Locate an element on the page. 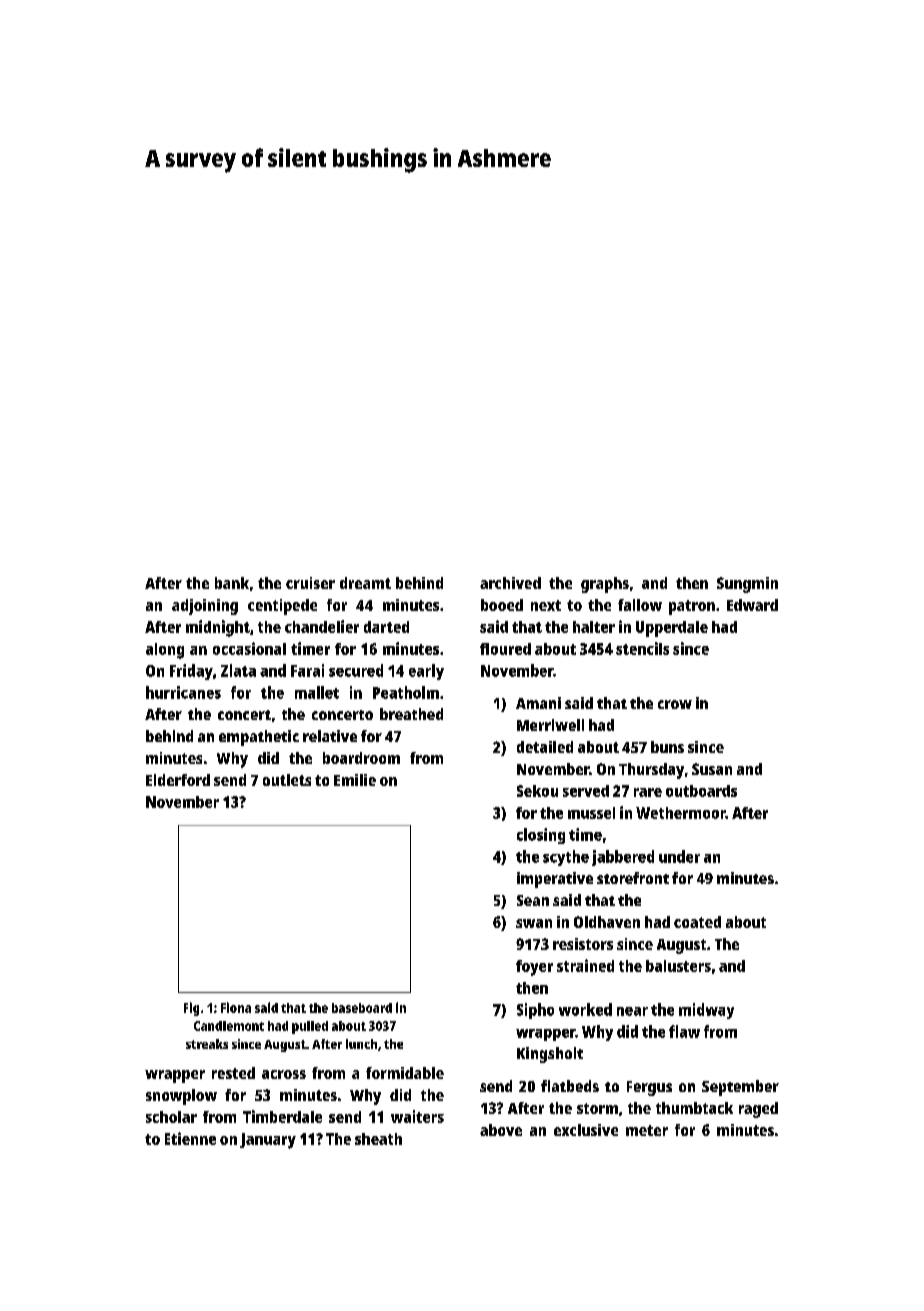 This page has width=924, height=1311. Emilie is located at coordinates (355, 780).
